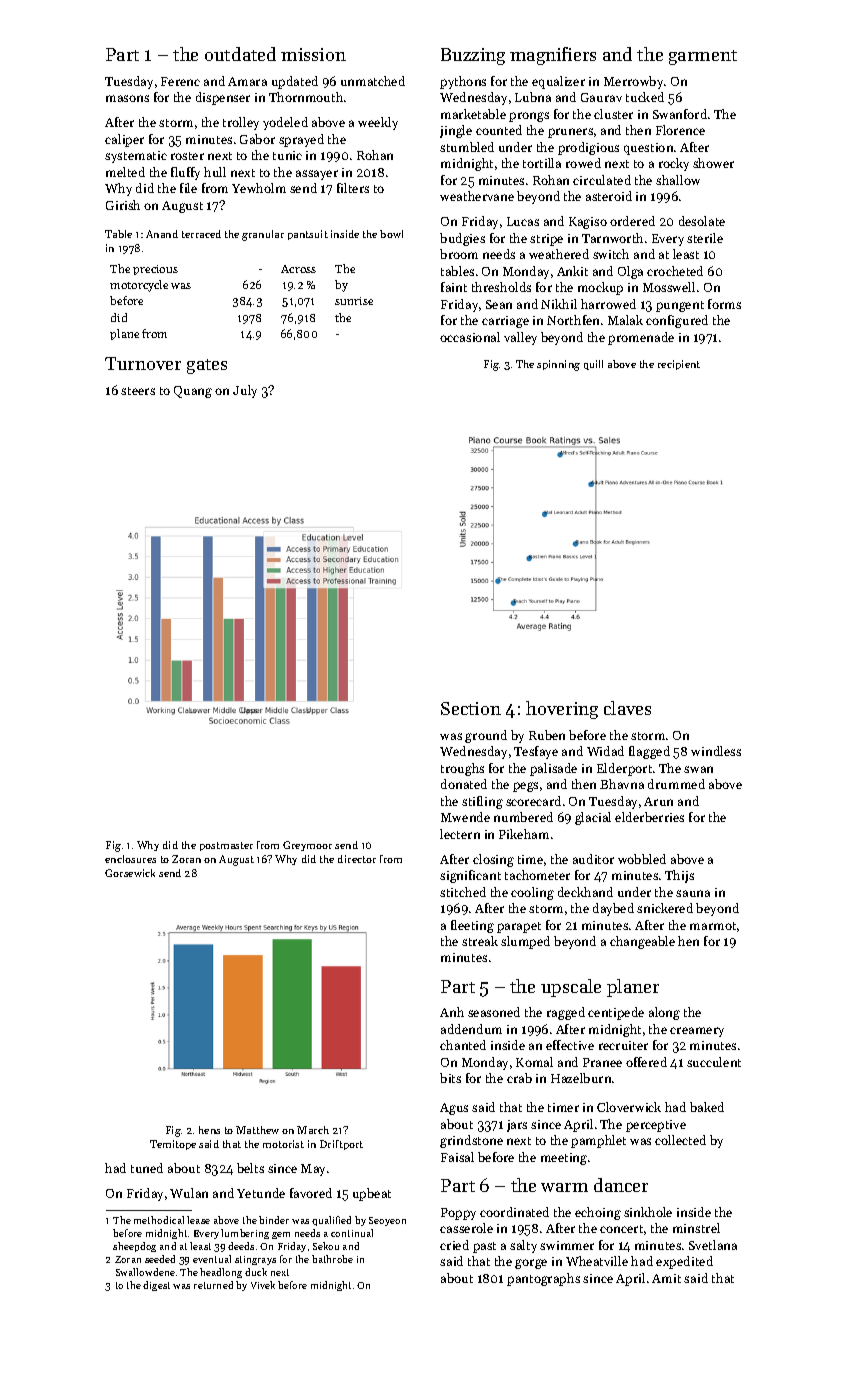 The width and height of the screenshot is (849, 1400). Describe the element at coordinates (471, 708) in the screenshot. I see `Section` at that location.
